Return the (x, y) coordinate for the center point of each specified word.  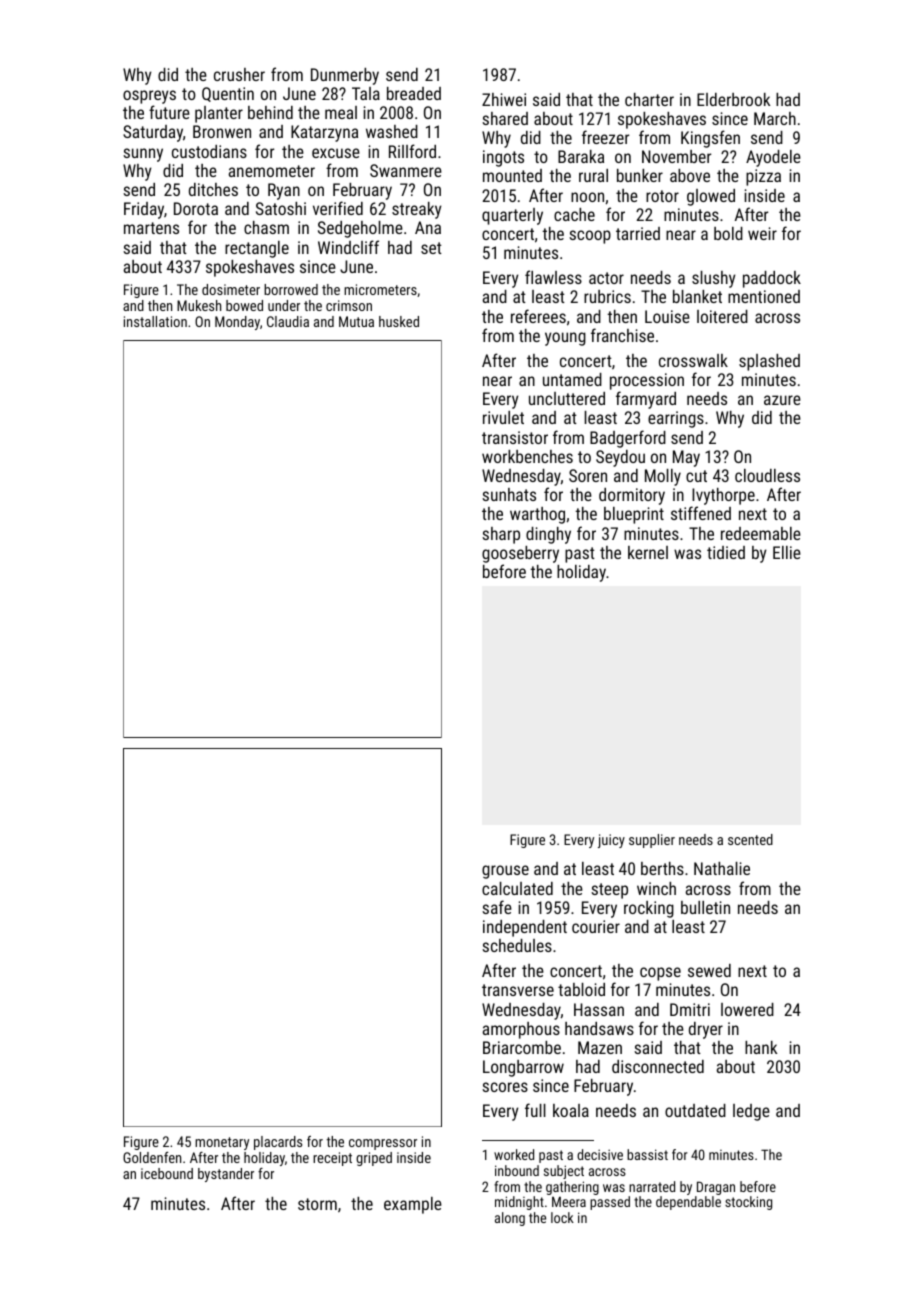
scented (750, 839)
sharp (501, 535)
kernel (648, 552)
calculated (517, 888)
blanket (697, 296)
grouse (505, 872)
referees (538, 316)
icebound (167, 1173)
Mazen (600, 1047)
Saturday (153, 133)
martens (151, 228)
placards (278, 1143)
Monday (237, 323)
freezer (605, 137)
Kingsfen (710, 139)
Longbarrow (523, 1068)
